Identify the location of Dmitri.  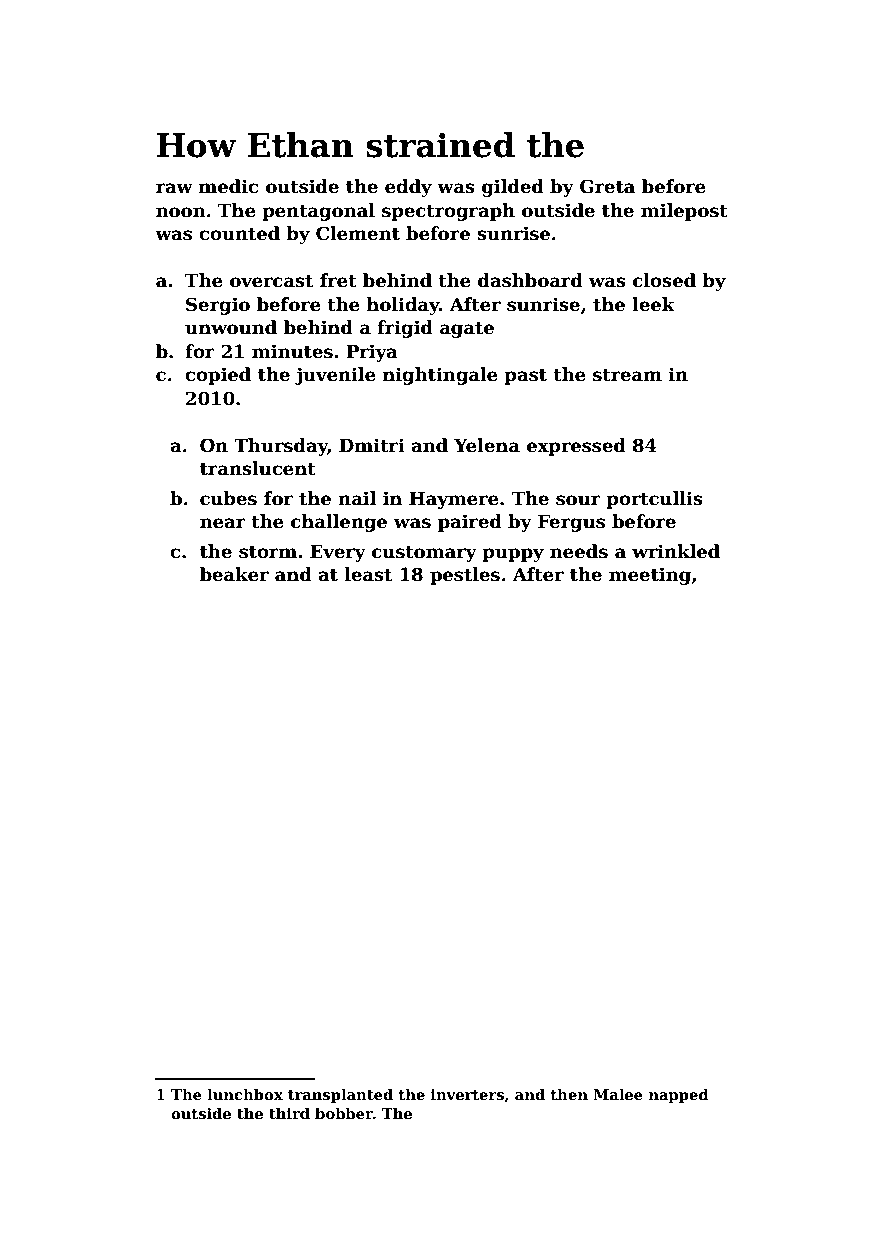
(372, 445).
